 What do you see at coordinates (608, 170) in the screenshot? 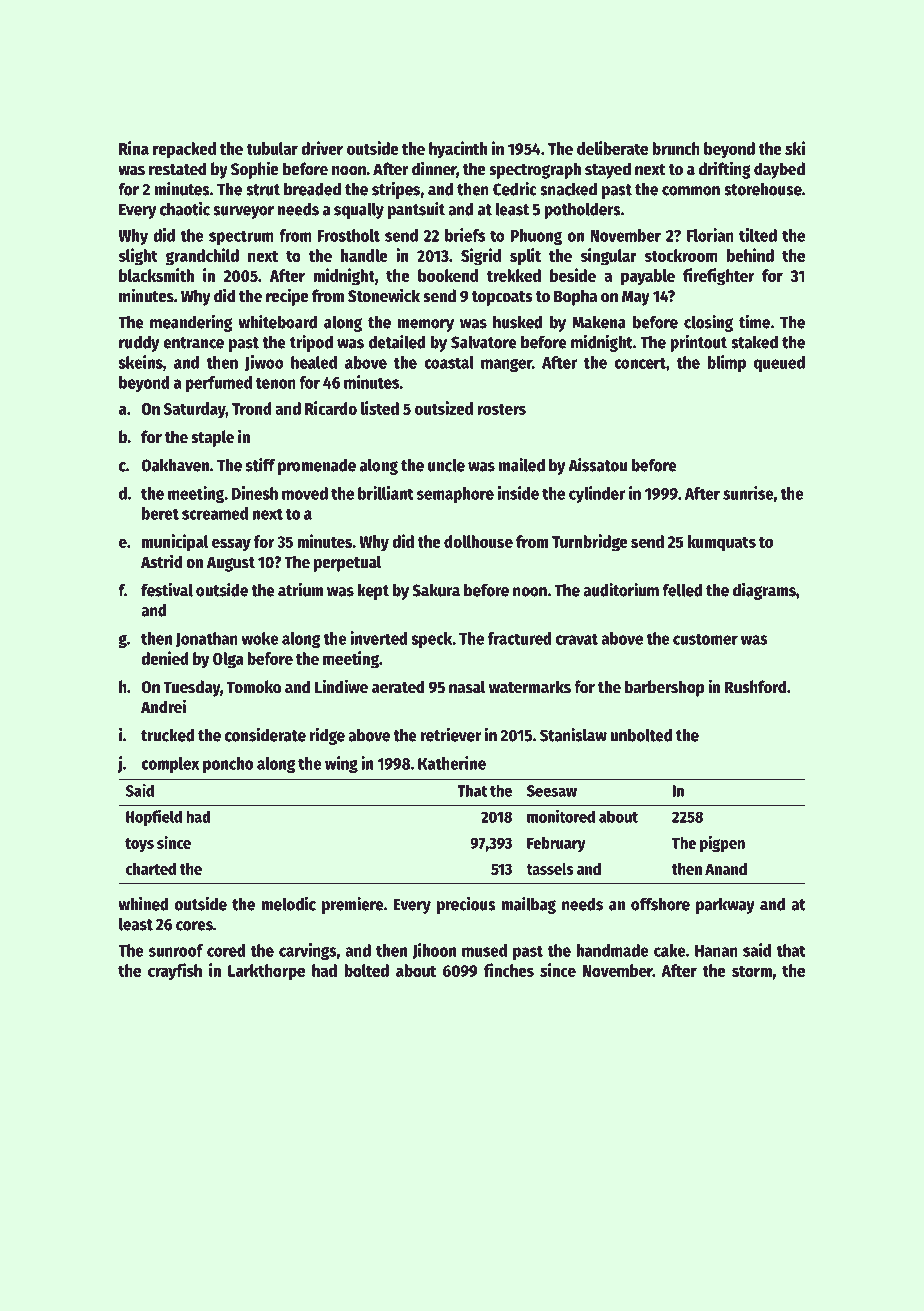
I see `stayed` at bounding box center [608, 170].
